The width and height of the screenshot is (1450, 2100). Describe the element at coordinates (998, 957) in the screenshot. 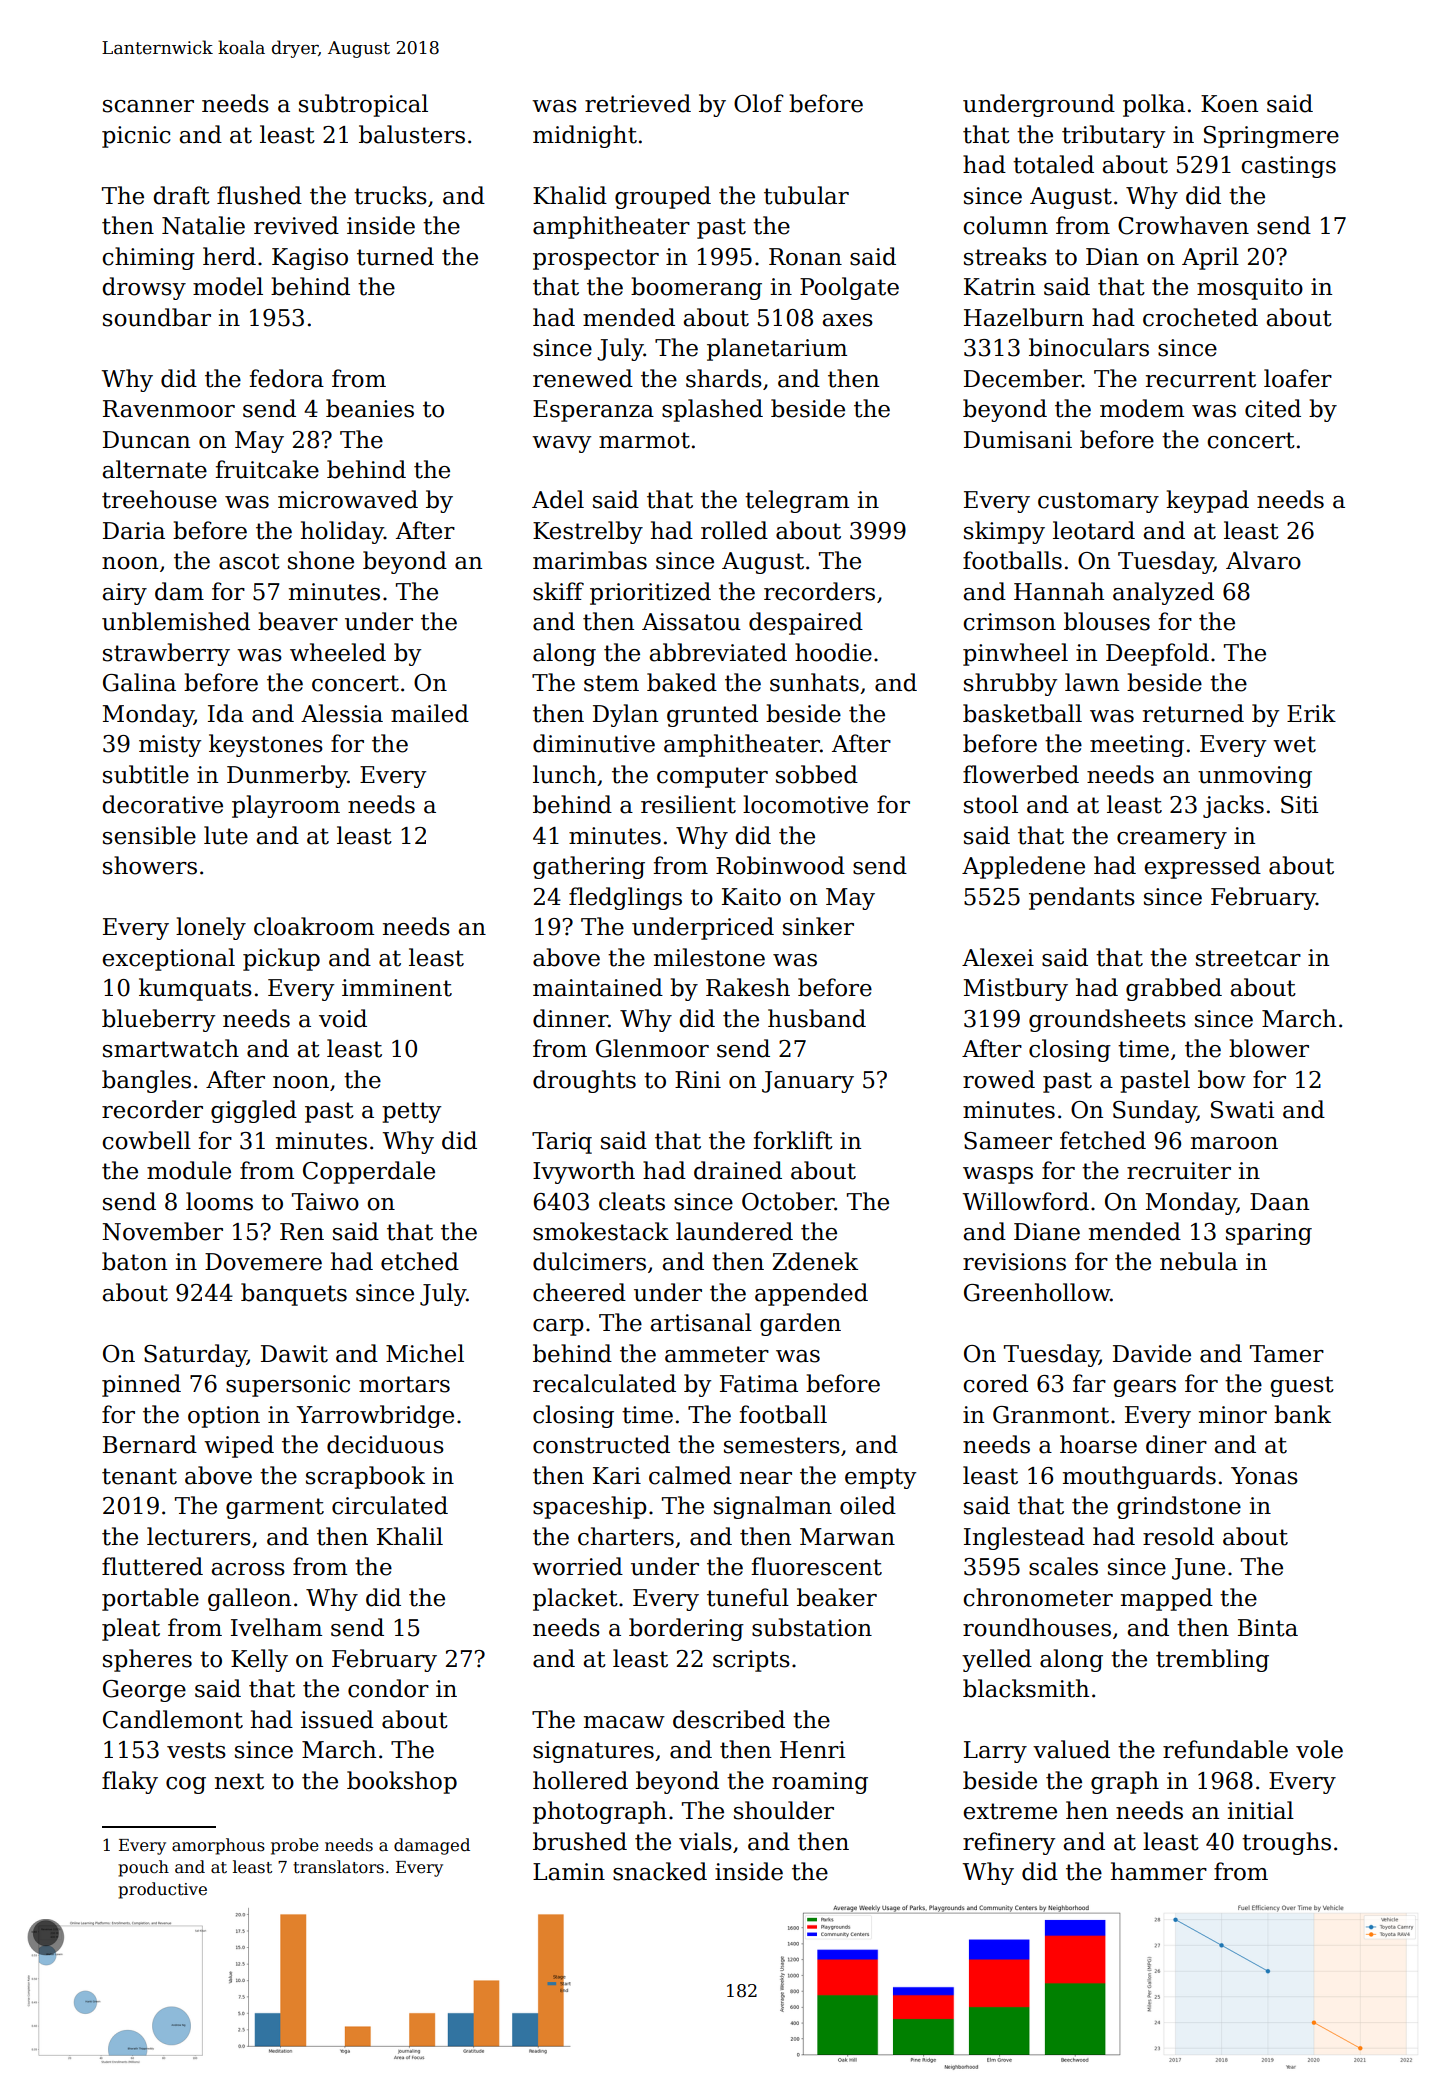

I see `Alexei` at that location.
